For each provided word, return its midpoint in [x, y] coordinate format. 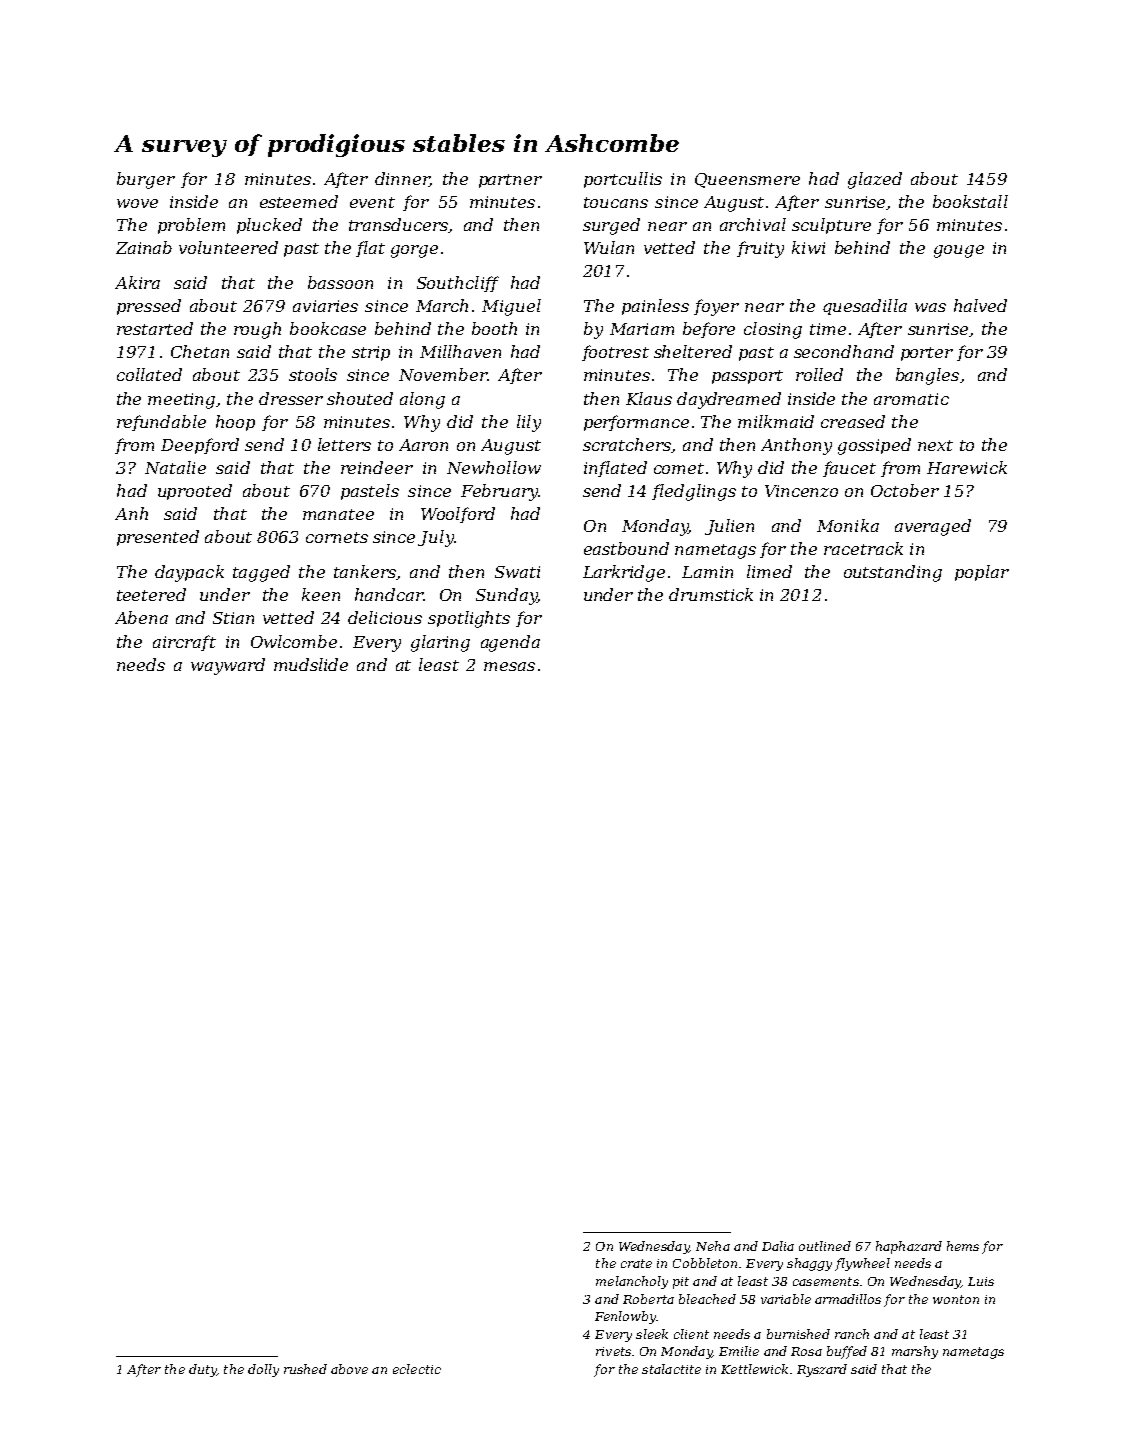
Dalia [778, 1246]
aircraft [184, 643]
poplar [982, 573]
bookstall [970, 201]
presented [158, 538]
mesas [509, 666]
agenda [510, 643]
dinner [402, 179]
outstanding [893, 573]
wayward [228, 666]
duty [203, 1370]
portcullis [623, 180]
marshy [915, 1352]
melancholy [632, 1282]
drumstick [711, 594]
